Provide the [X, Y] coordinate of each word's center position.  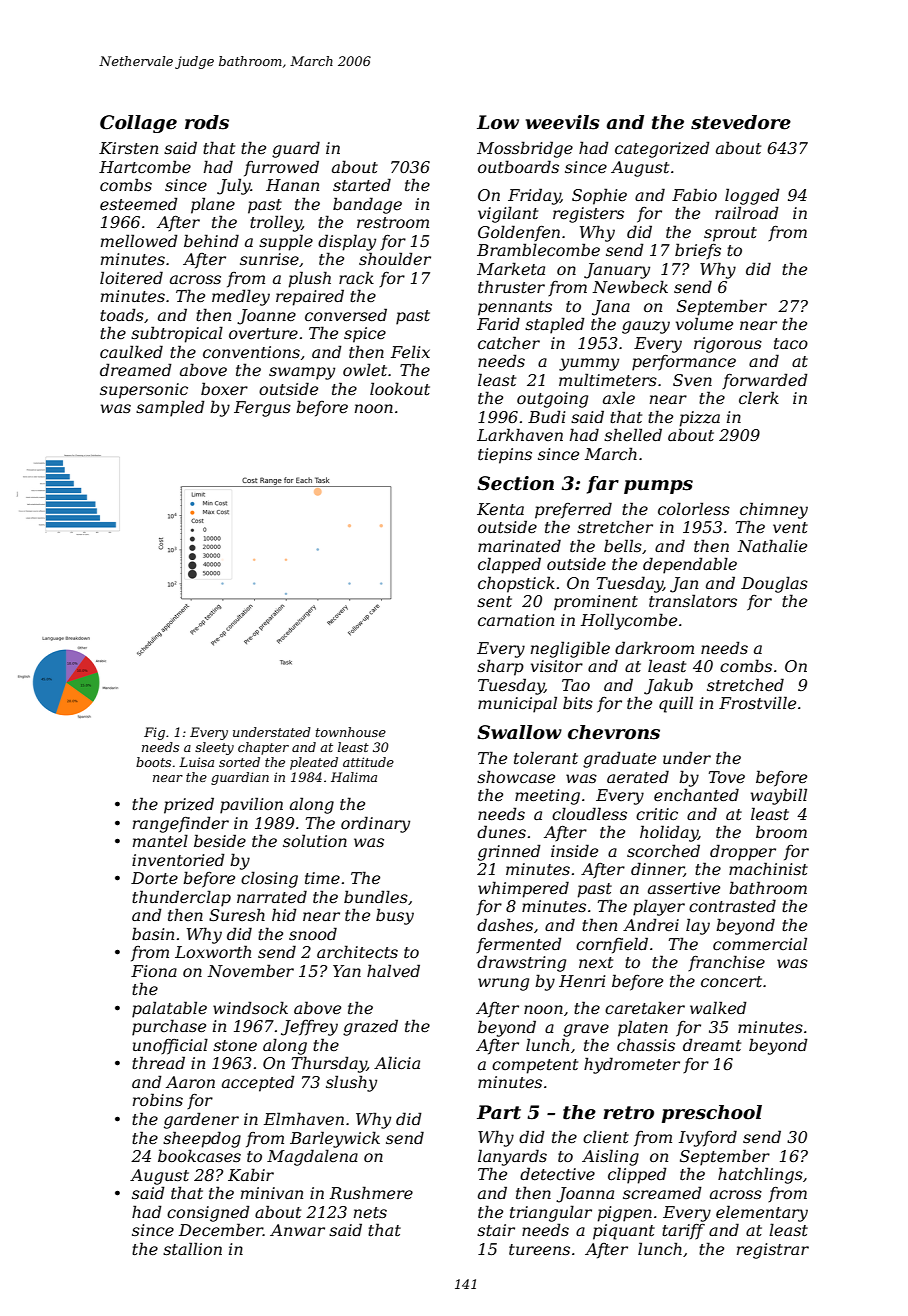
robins [158, 1099]
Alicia [397, 1062]
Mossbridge [525, 149]
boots [153, 762]
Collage [138, 124]
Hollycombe [629, 621]
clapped [509, 565]
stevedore [741, 122]
